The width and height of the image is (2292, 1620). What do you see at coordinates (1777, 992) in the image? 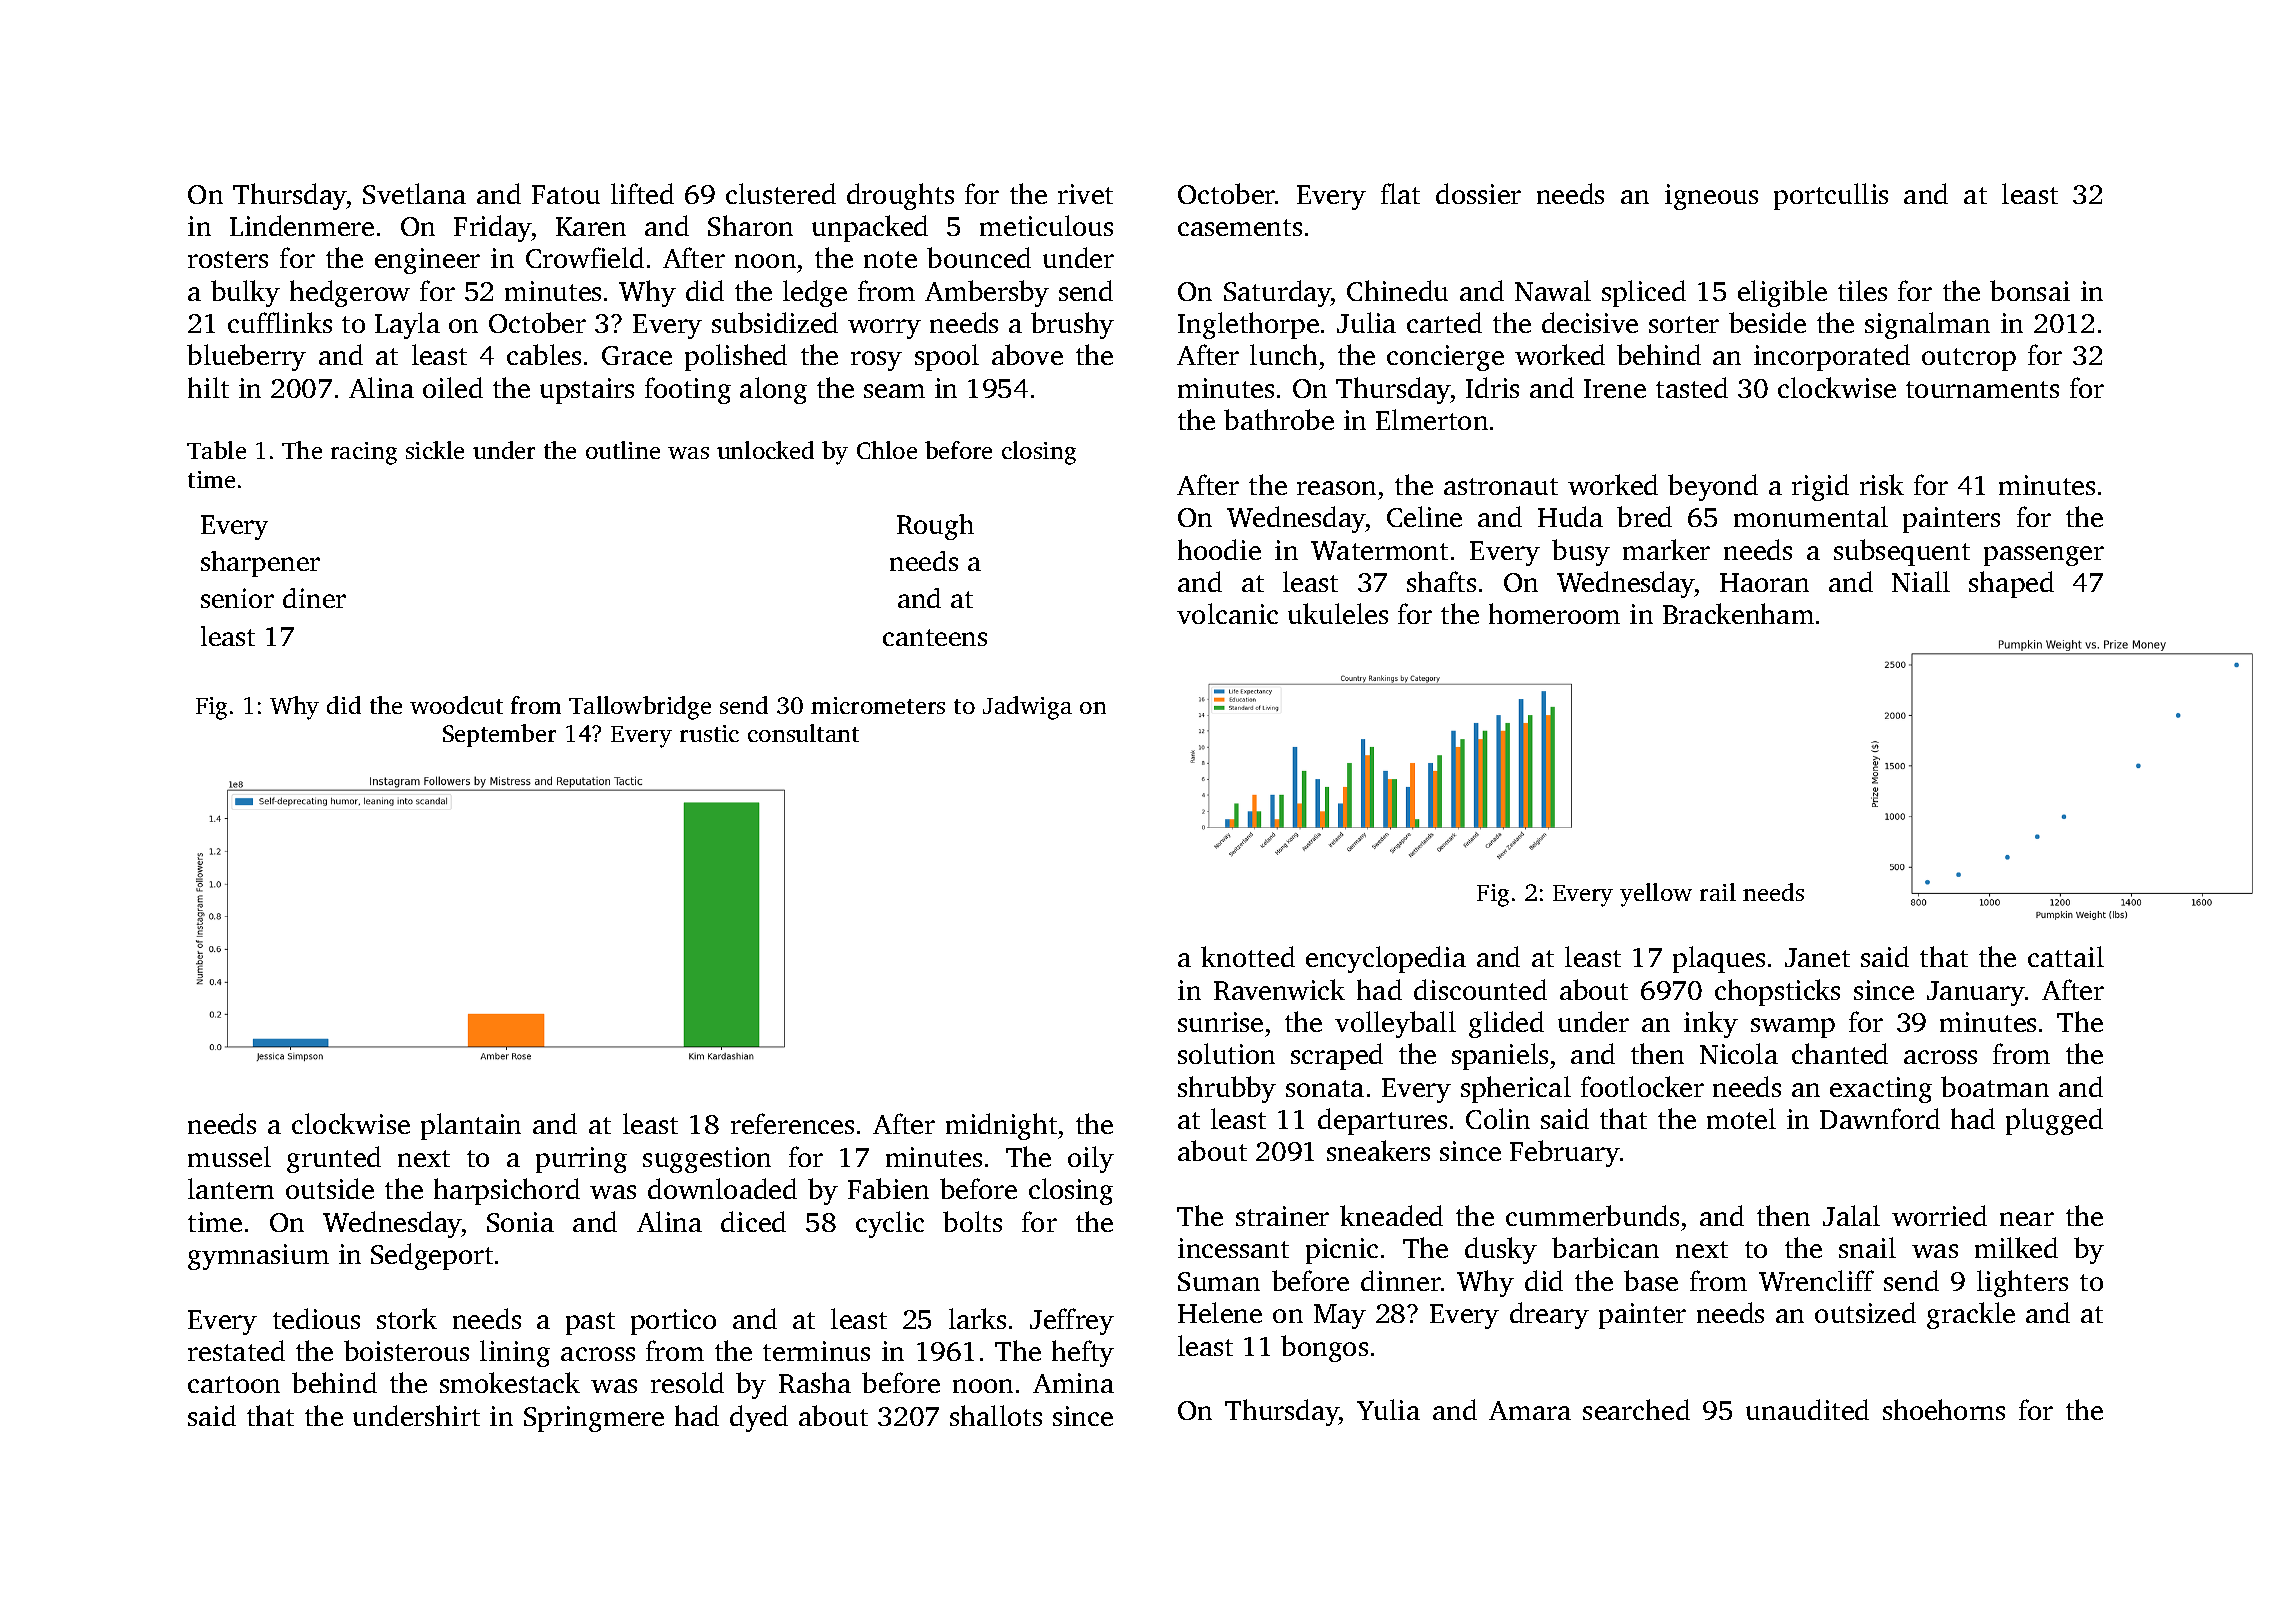
I see `chopsticks` at bounding box center [1777, 992].
